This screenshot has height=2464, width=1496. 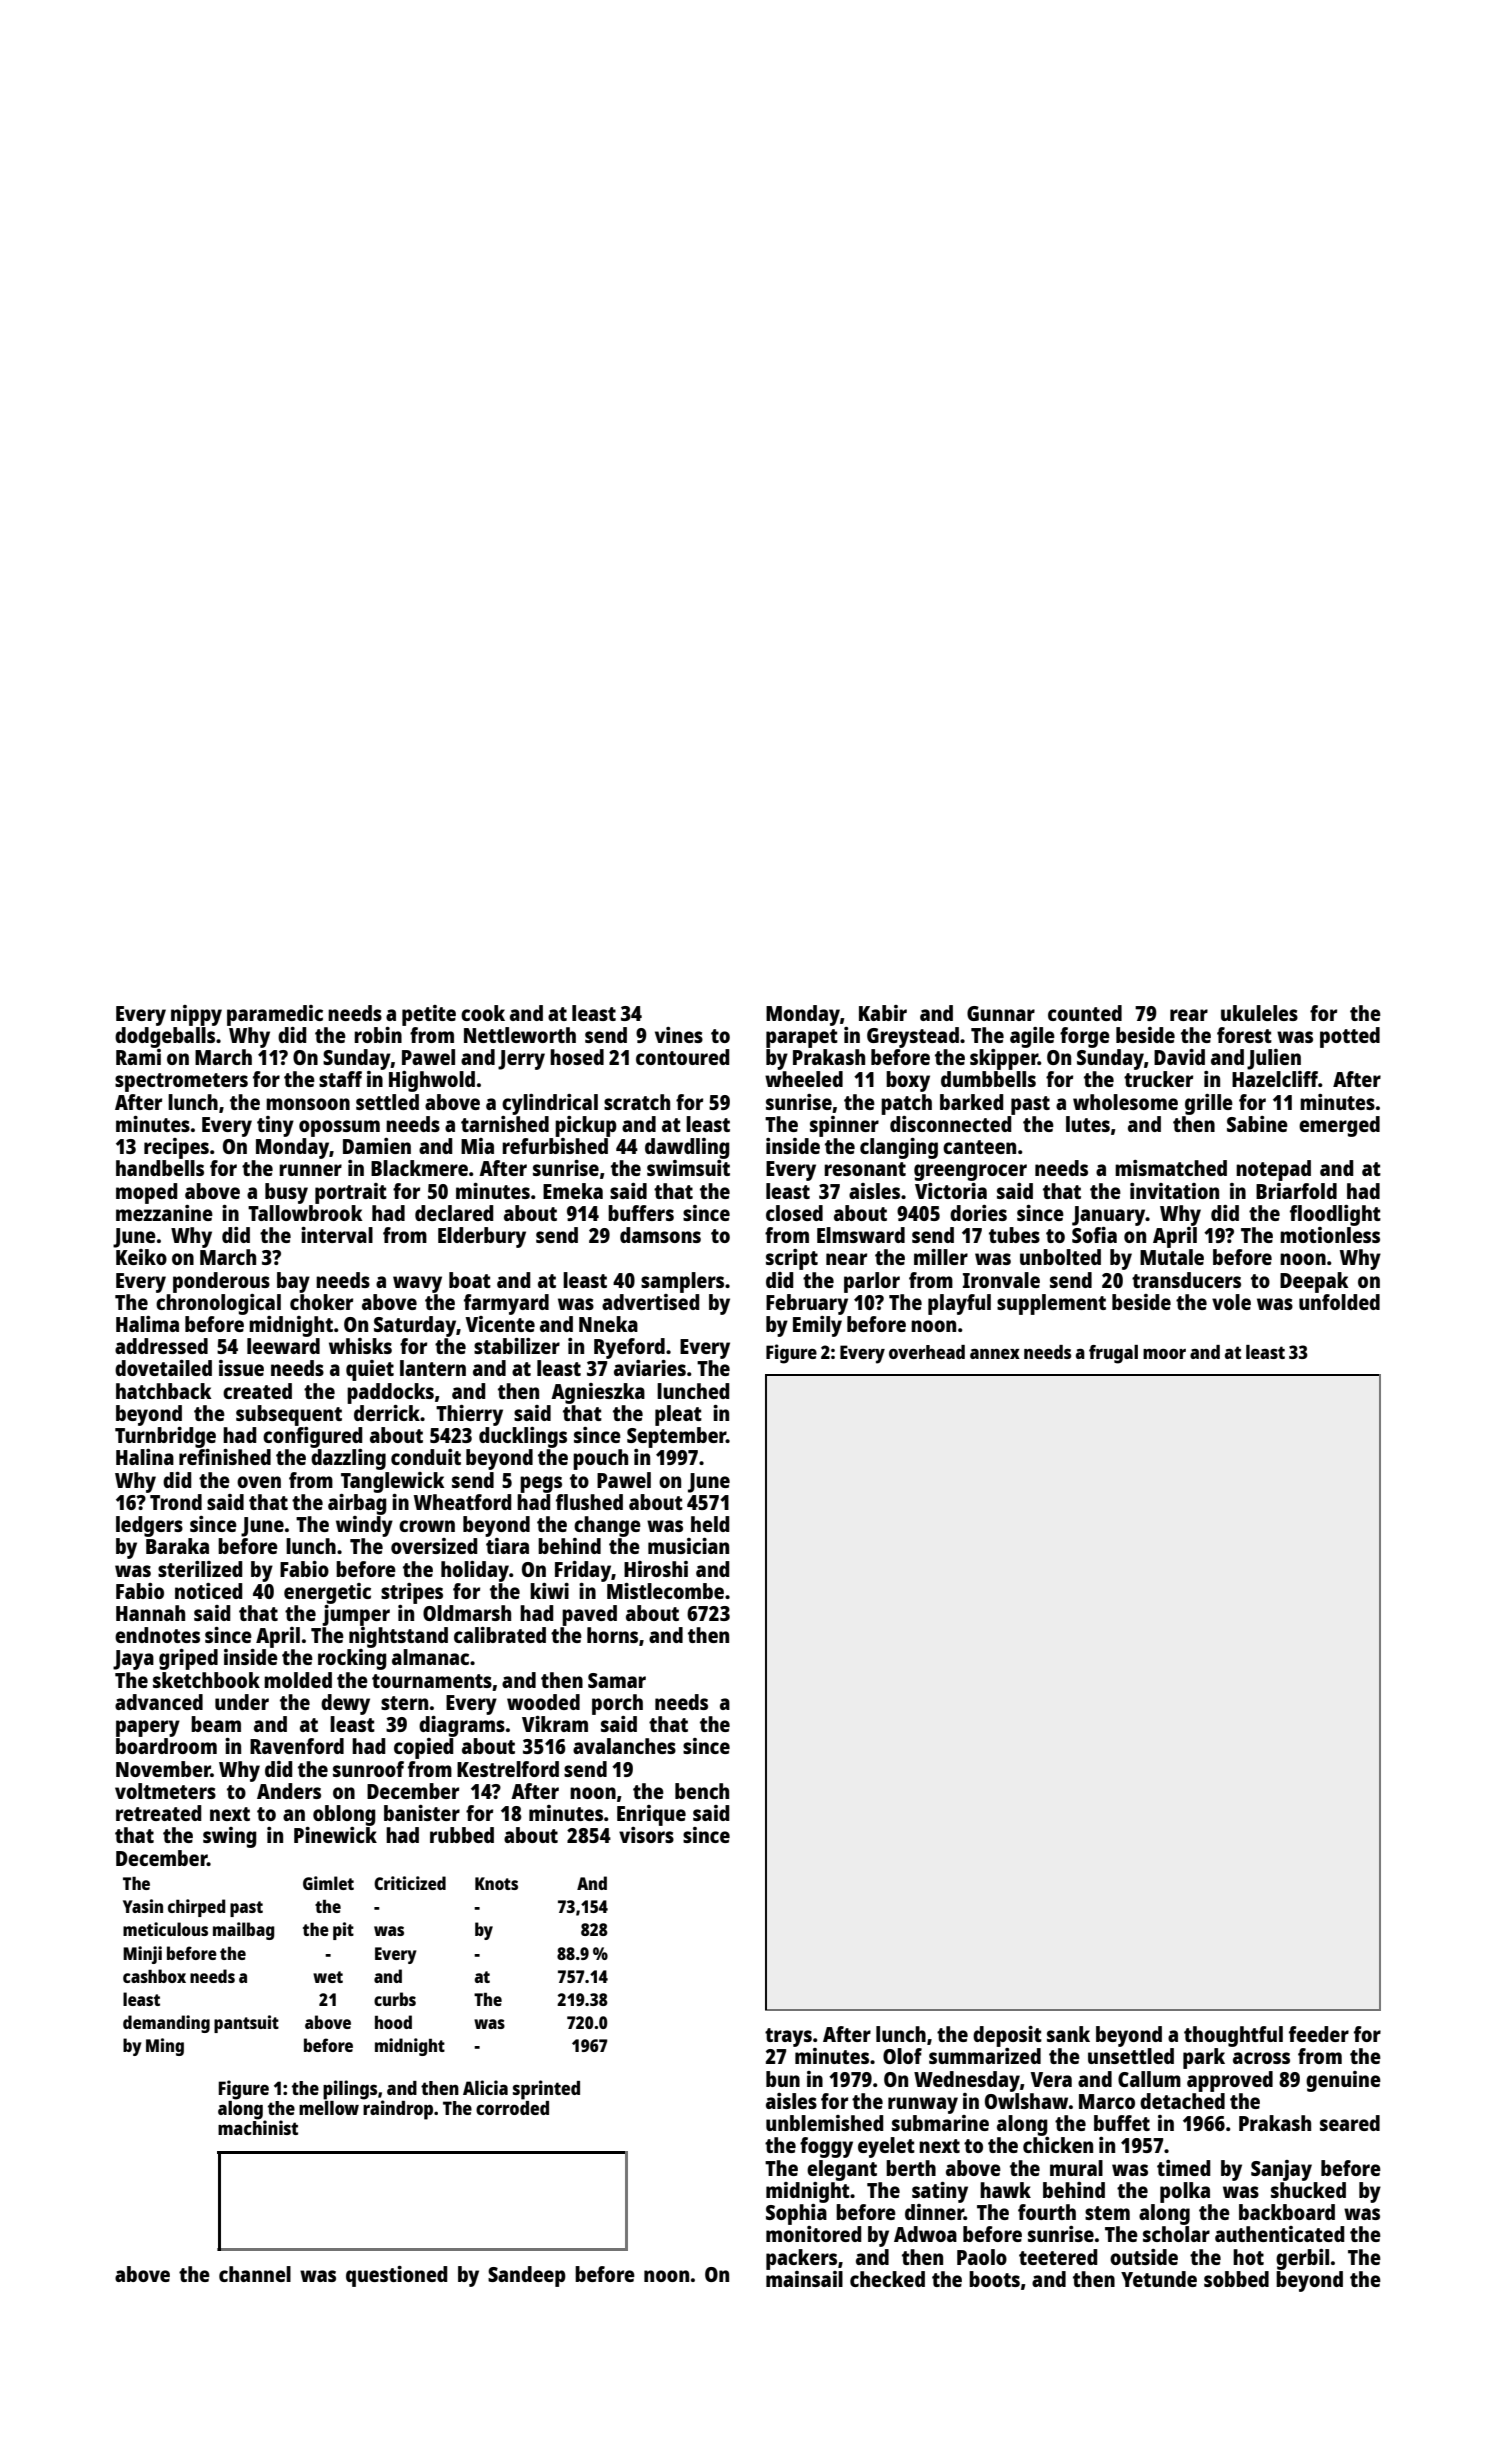 I want to click on flushed, so click(x=589, y=1502).
